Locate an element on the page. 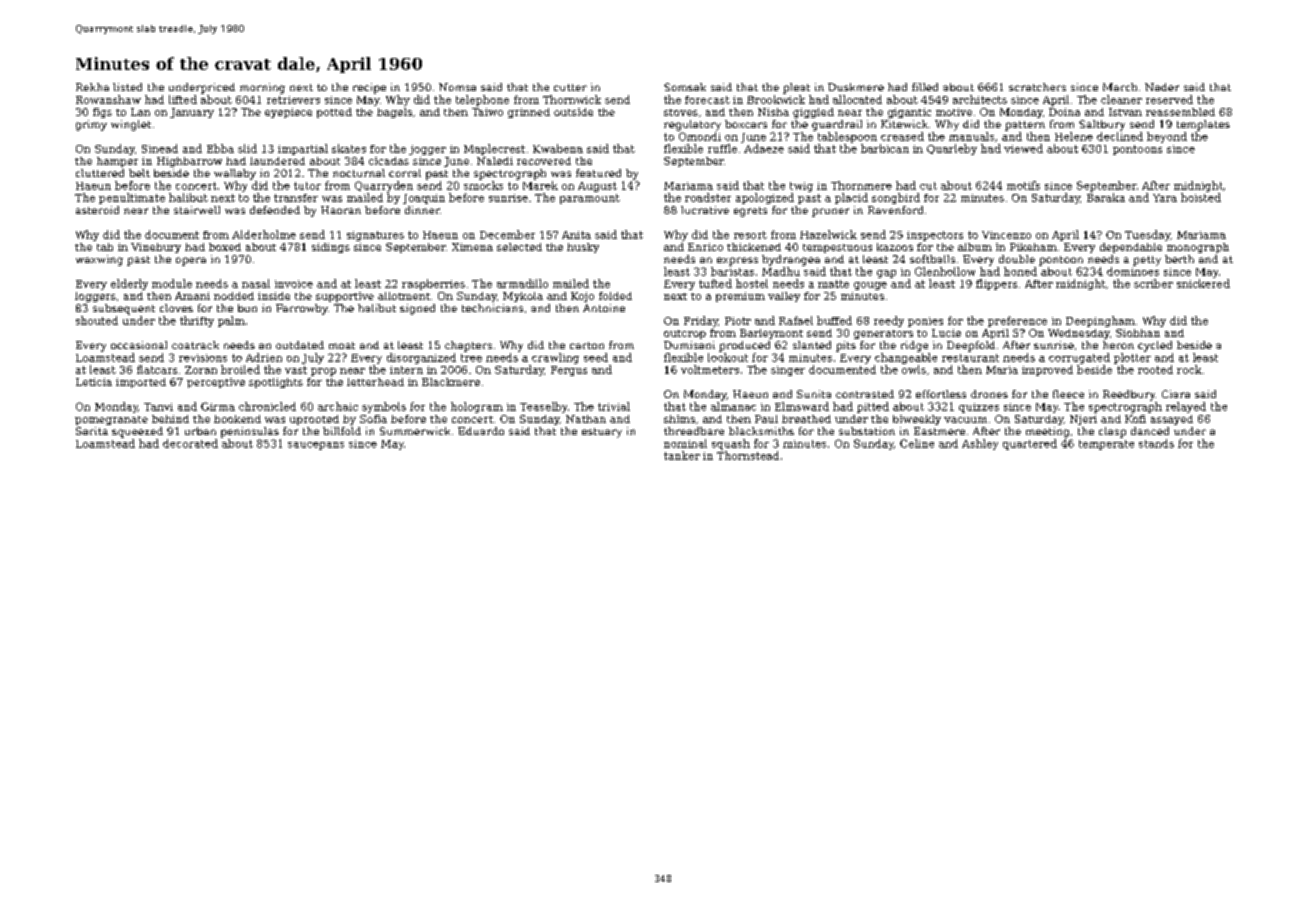 The height and width of the document is (924, 1308). outside is located at coordinates (573, 112).
